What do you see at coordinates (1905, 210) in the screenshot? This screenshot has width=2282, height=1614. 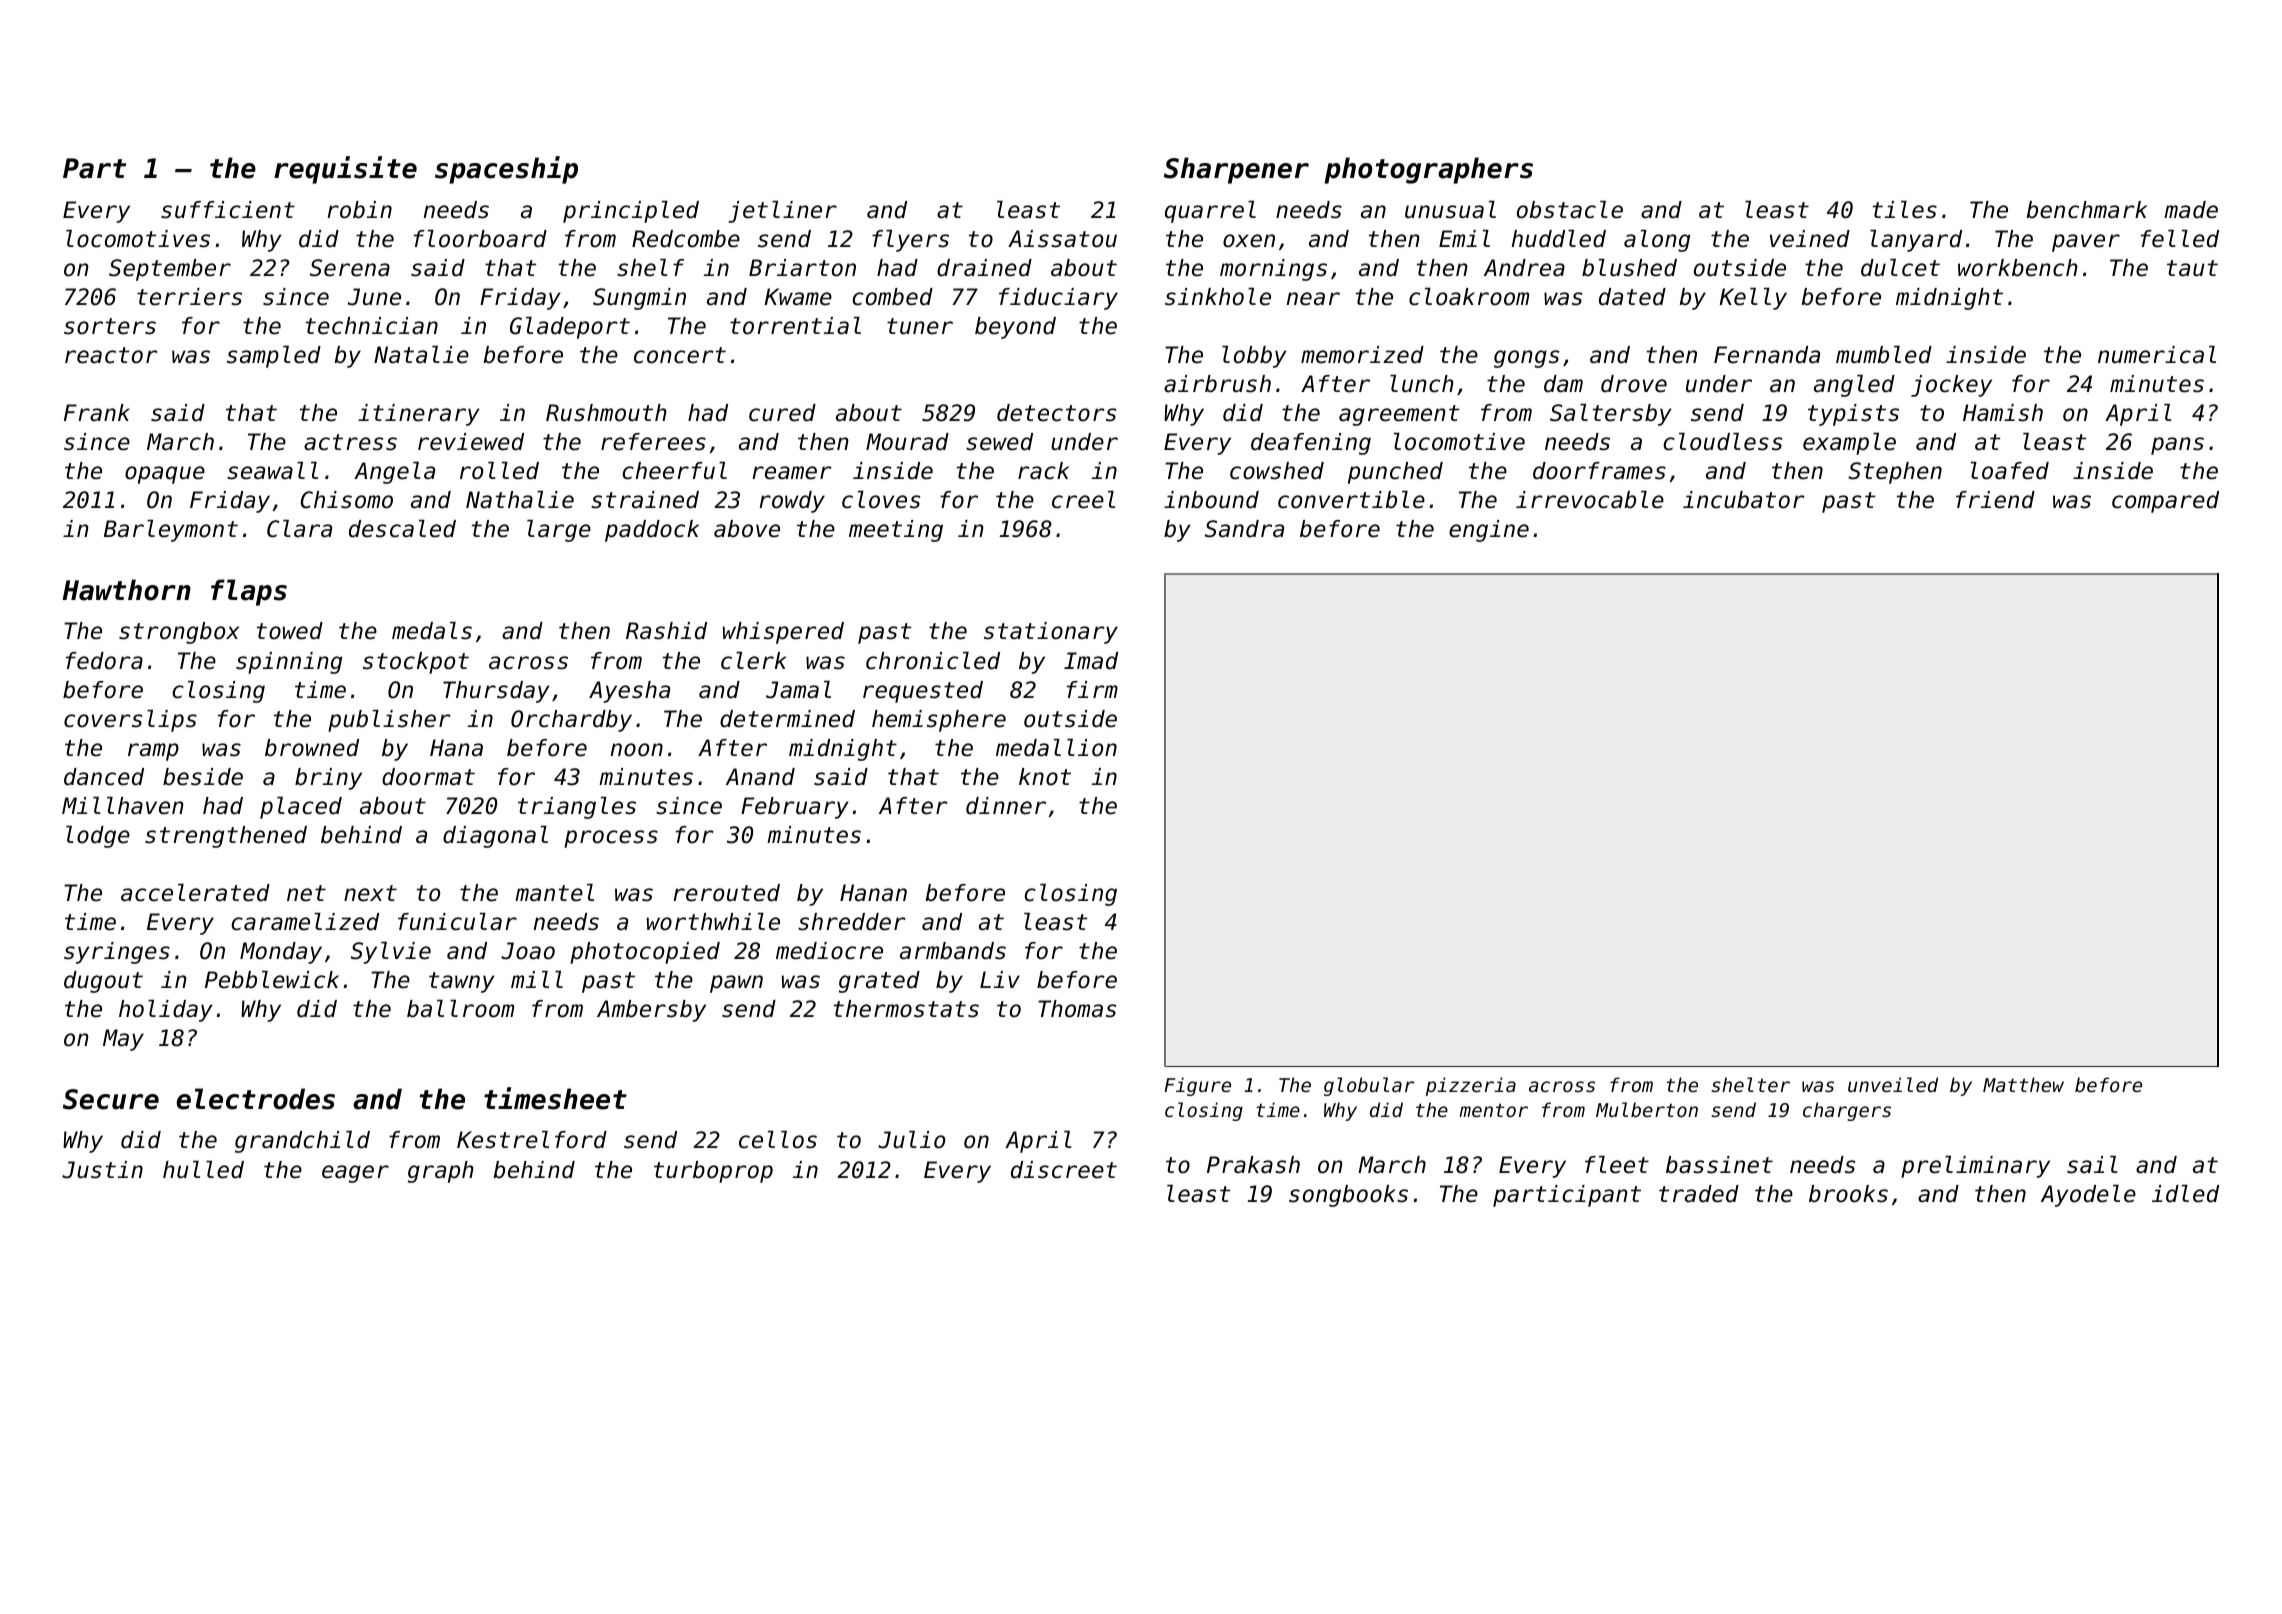 I see `tiles` at bounding box center [1905, 210].
